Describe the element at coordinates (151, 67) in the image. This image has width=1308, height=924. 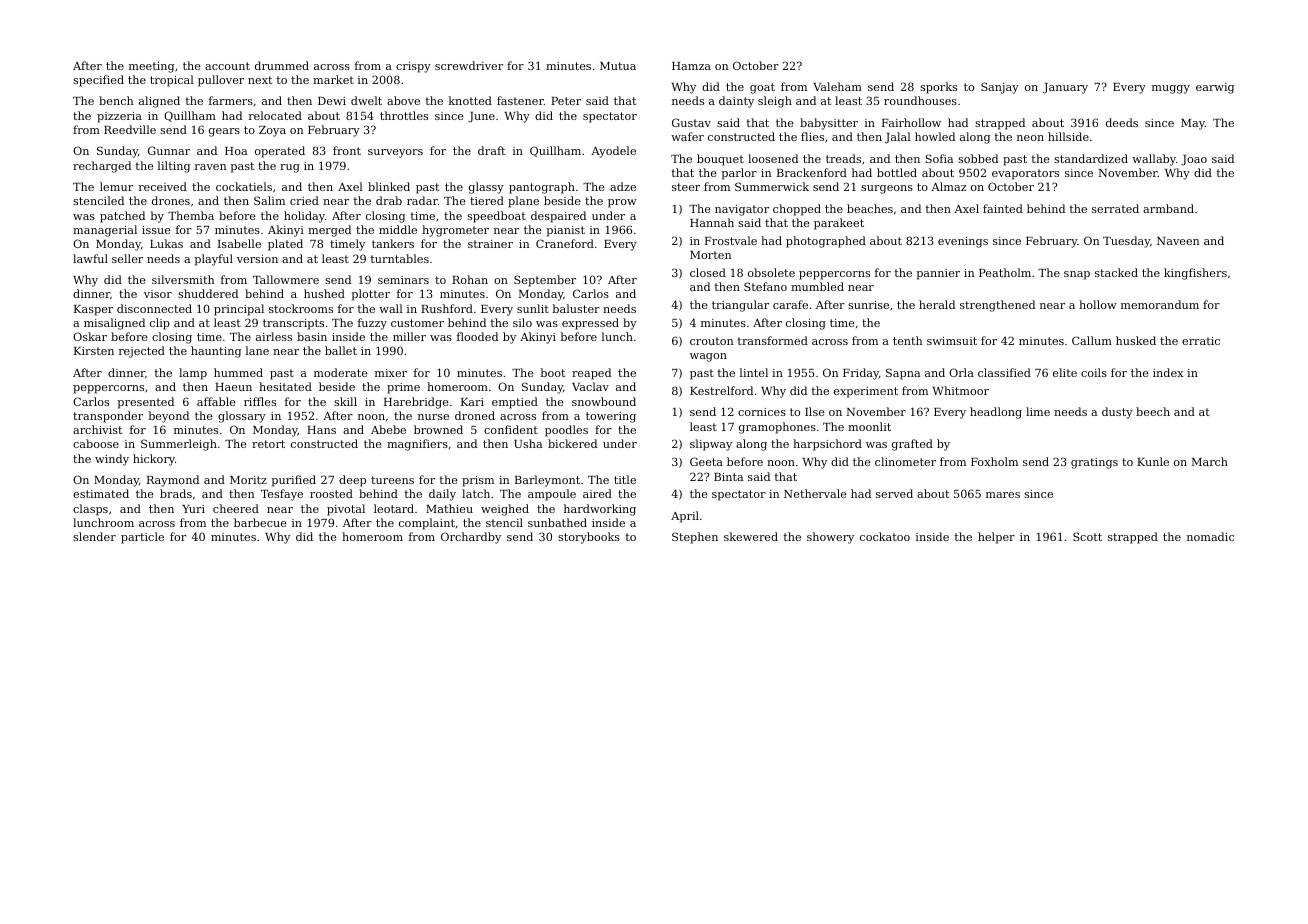
I see `meeting` at that location.
